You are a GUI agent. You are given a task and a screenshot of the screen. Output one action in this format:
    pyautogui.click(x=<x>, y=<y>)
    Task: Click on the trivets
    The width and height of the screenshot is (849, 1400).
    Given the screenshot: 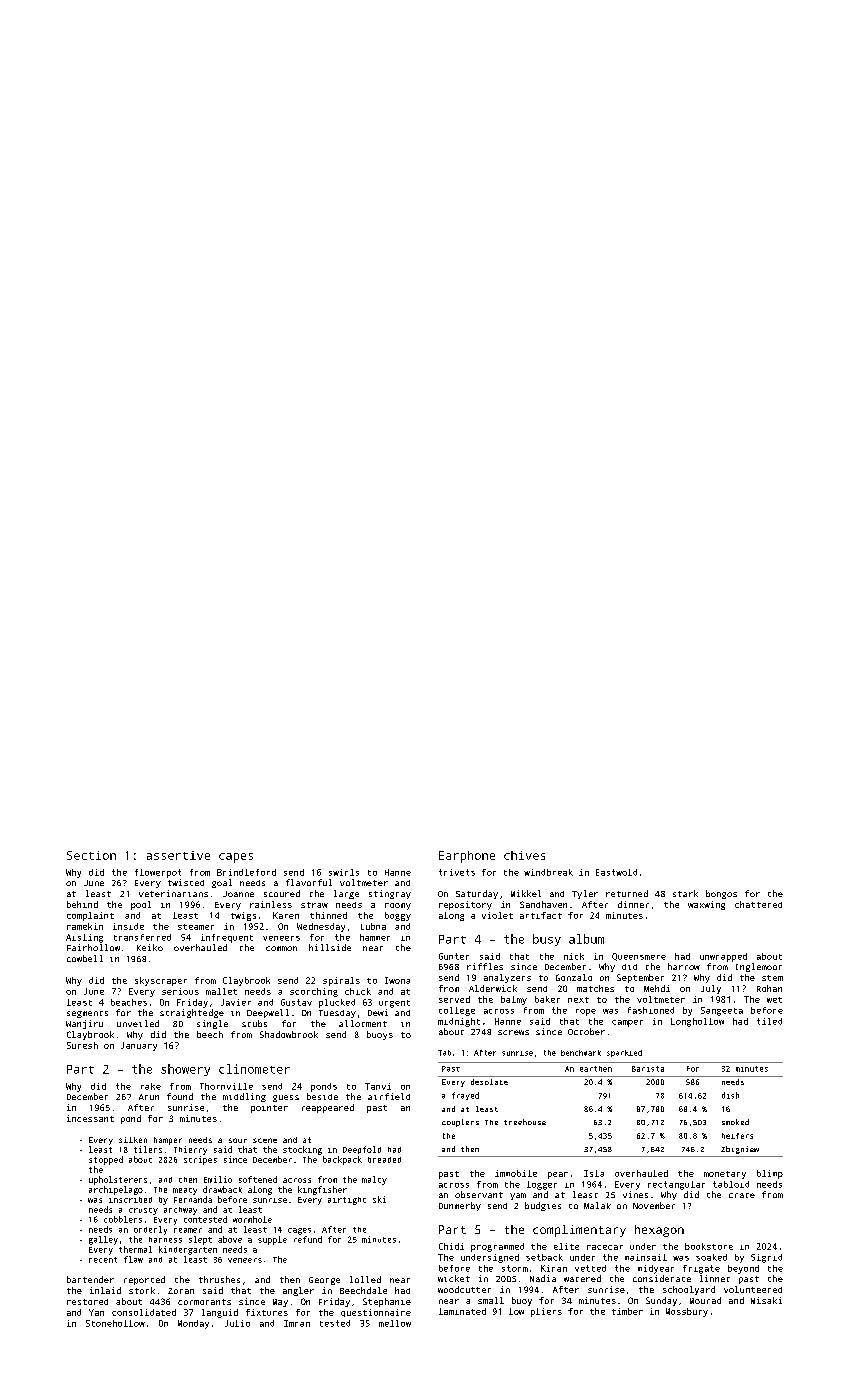 What is the action you would take?
    pyautogui.click(x=457, y=872)
